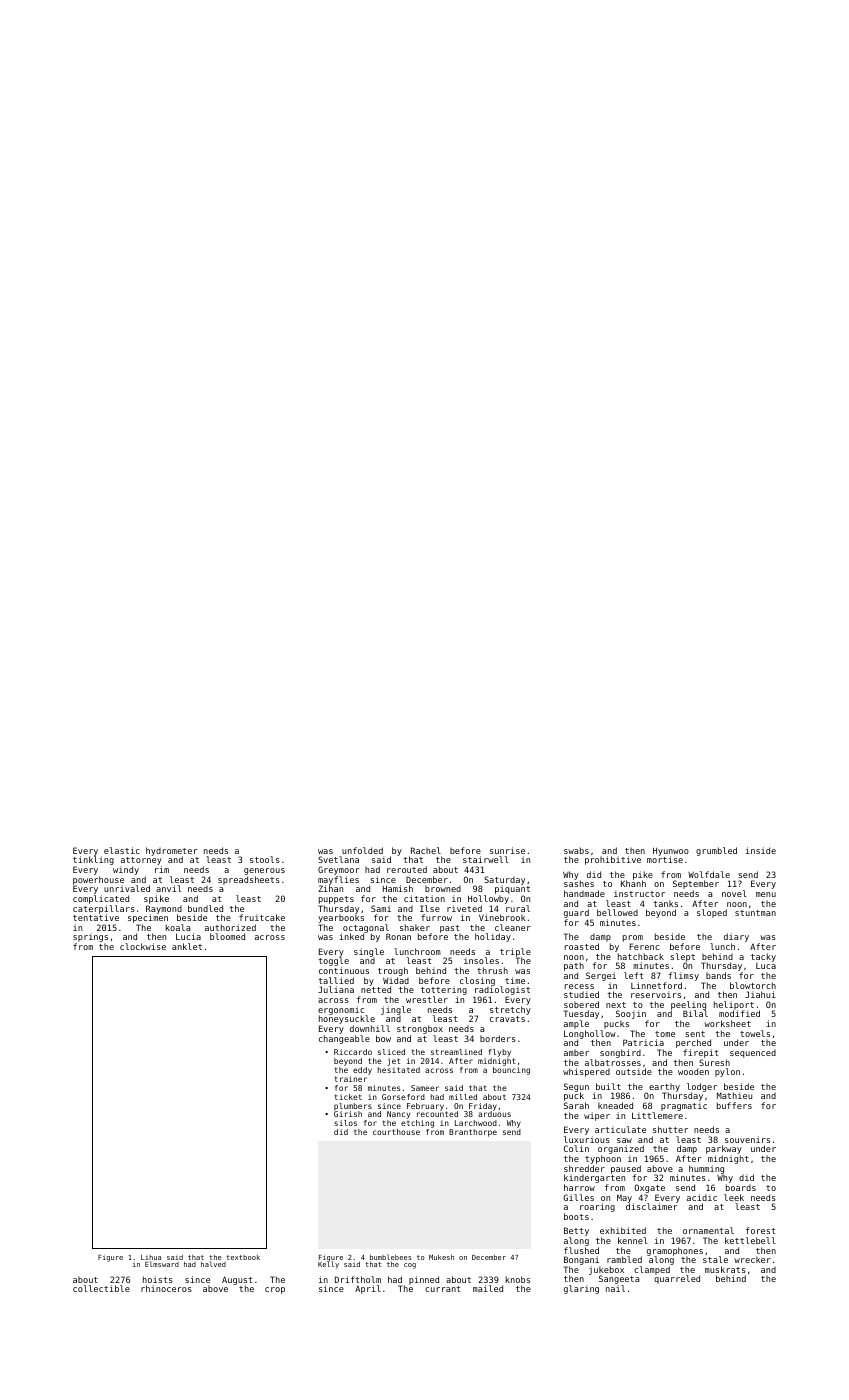 The height and width of the image is (1400, 849). Describe the element at coordinates (426, 850) in the image. I see `Rachel` at that location.
